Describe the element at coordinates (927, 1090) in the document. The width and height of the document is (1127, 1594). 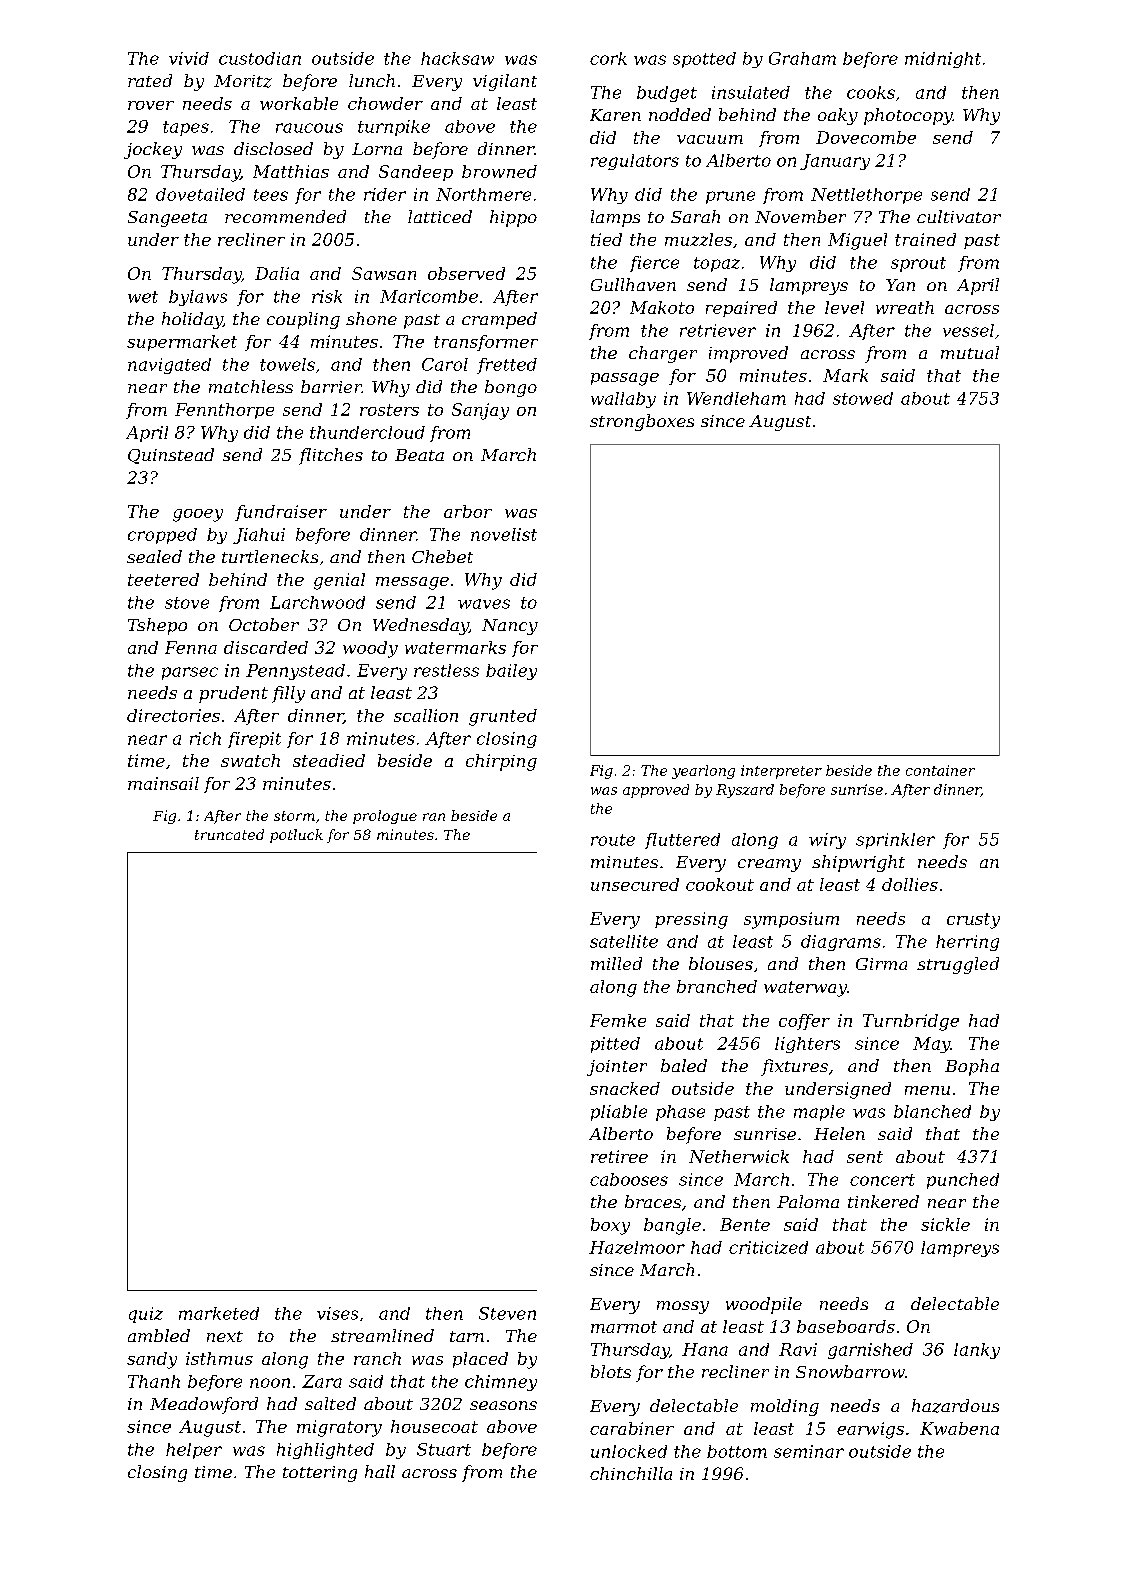
I see `menu` at that location.
